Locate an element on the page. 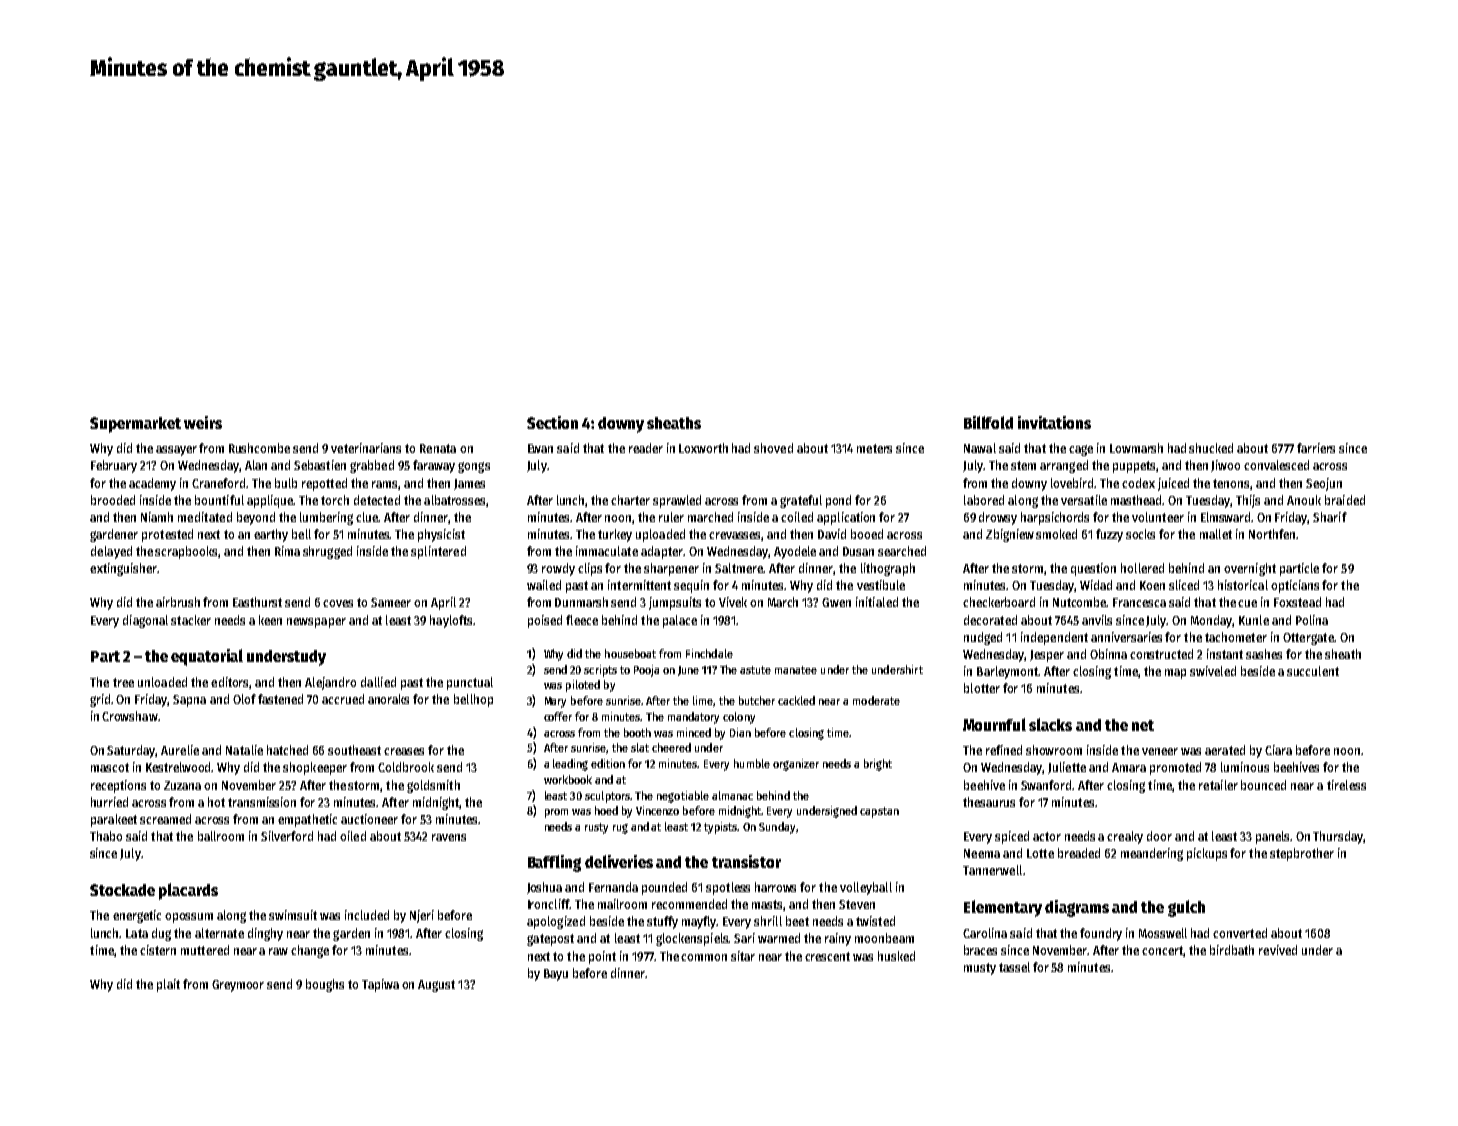 Image resolution: width=1458 pixels, height=1126 pixels. invitations is located at coordinates (1054, 422).
